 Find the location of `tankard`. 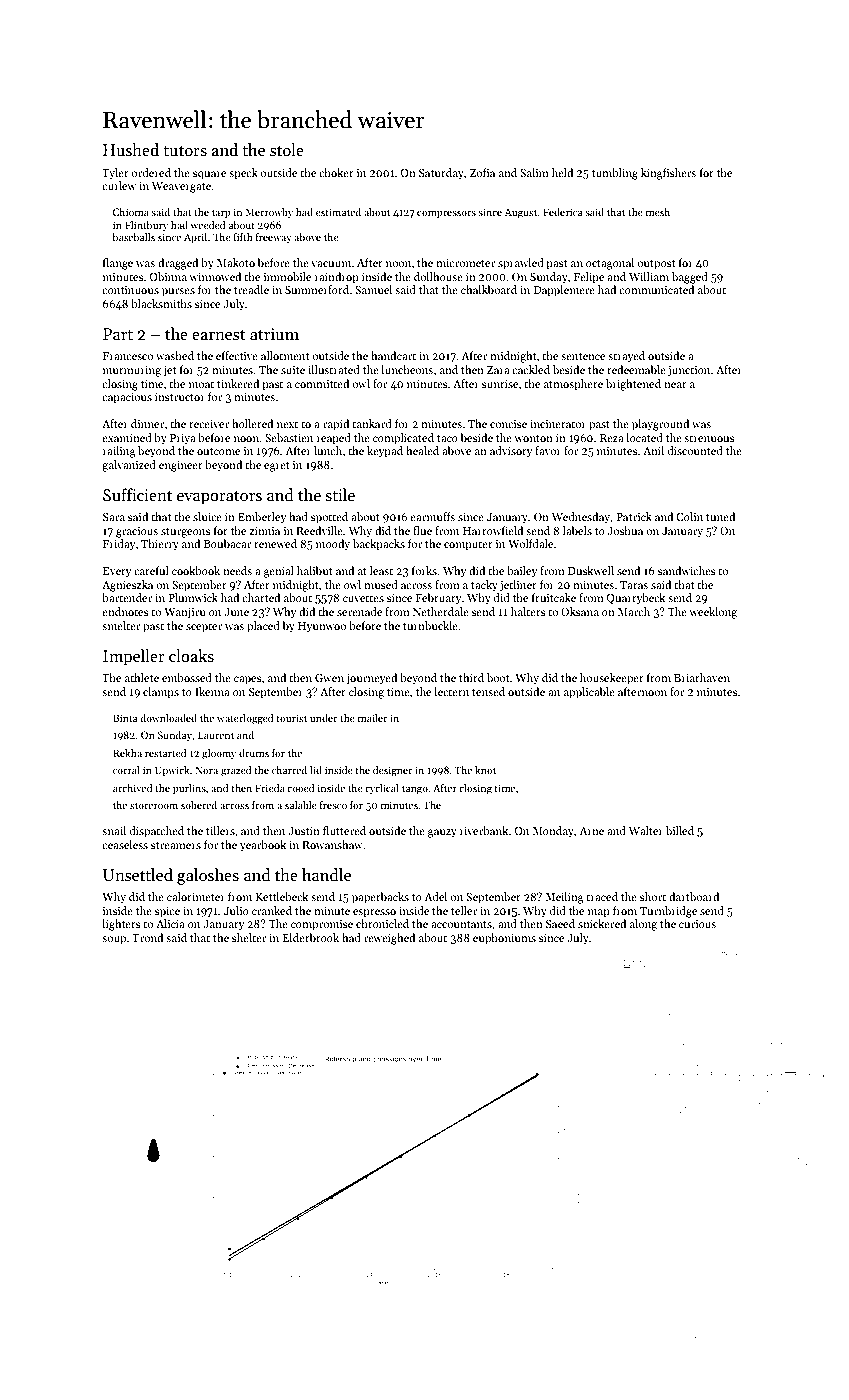

tankard is located at coordinates (372, 423).
